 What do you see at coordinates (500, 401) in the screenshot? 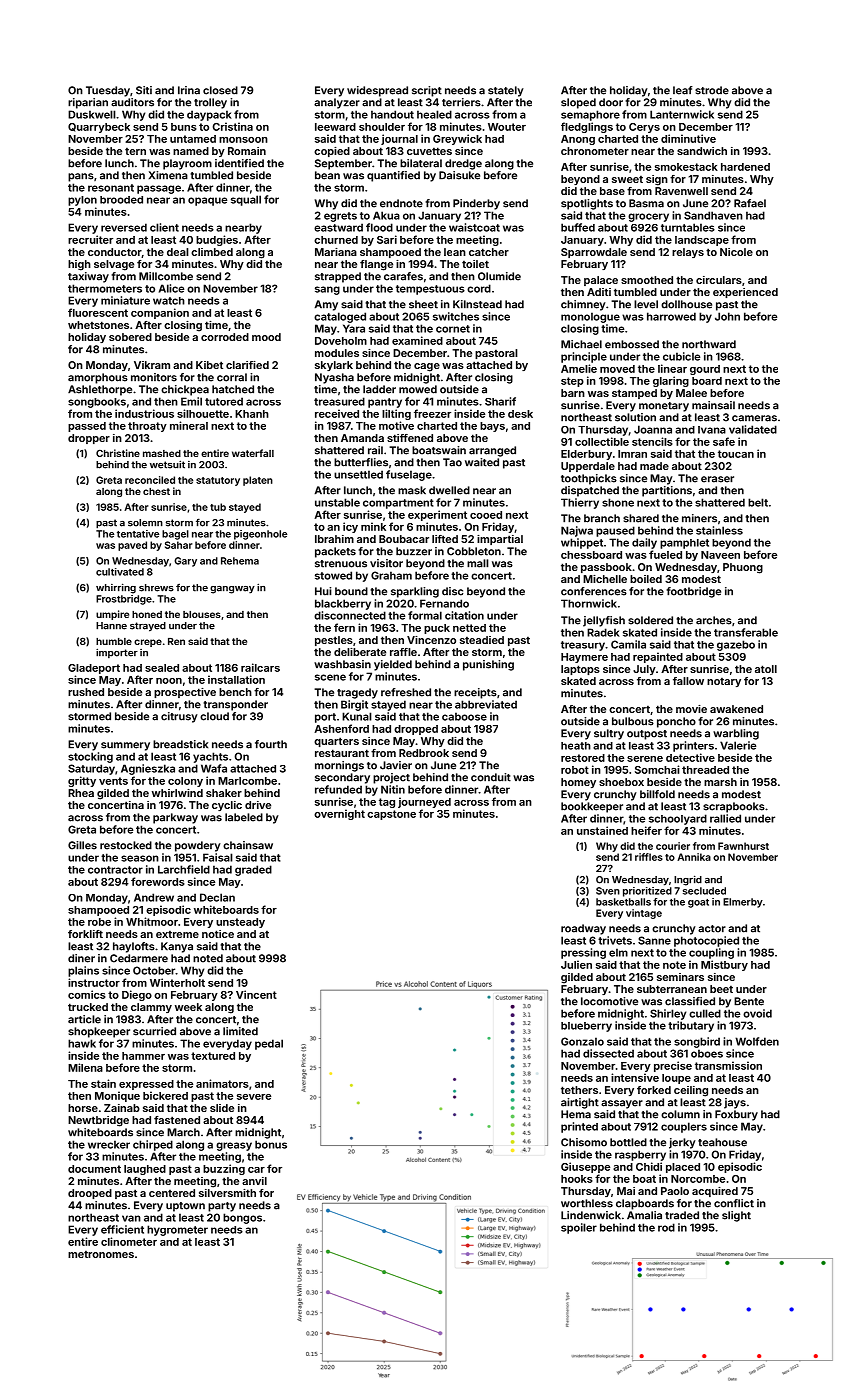
I see `Sharif` at bounding box center [500, 401].
